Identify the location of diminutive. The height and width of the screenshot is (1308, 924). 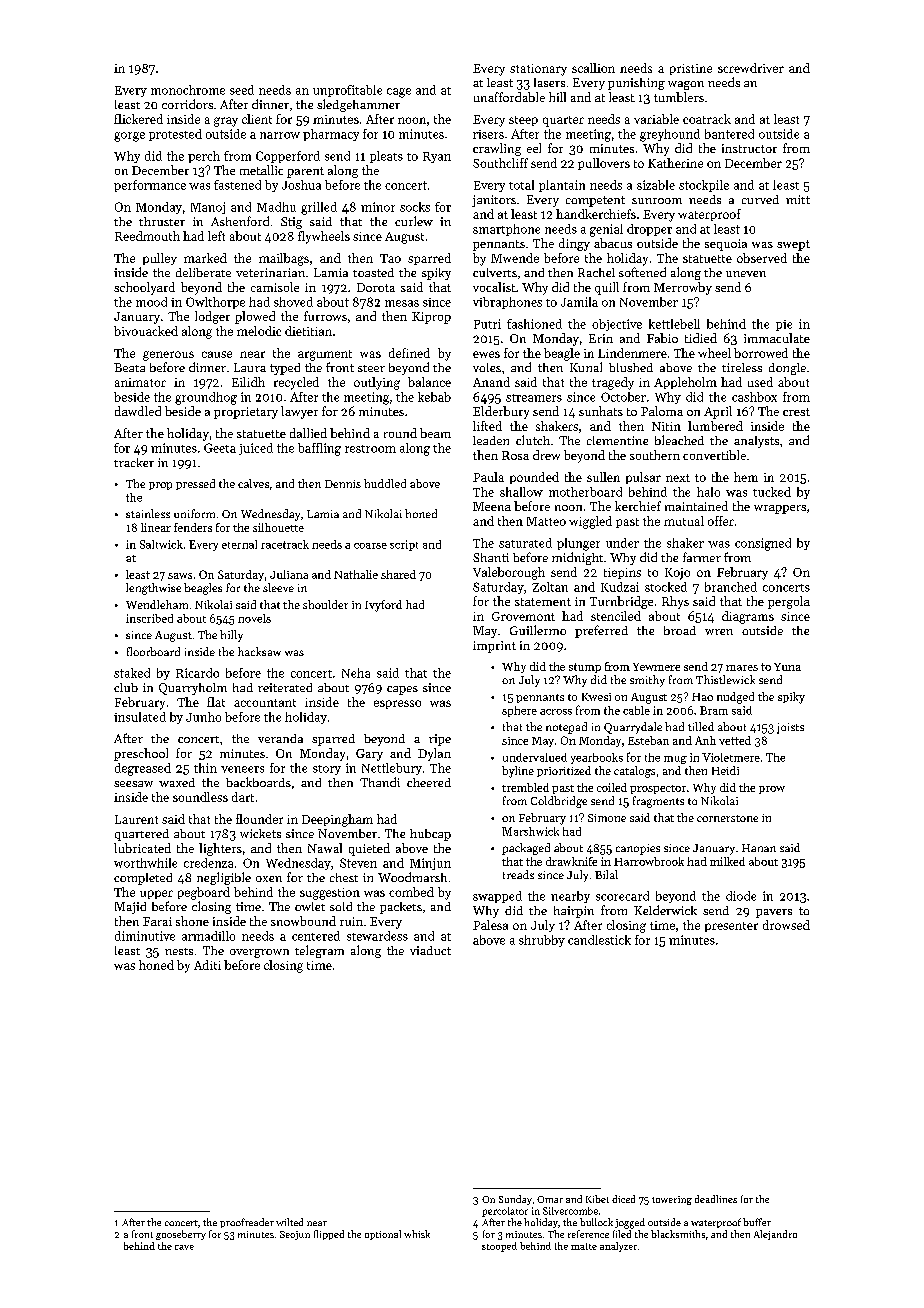
(145, 936).
